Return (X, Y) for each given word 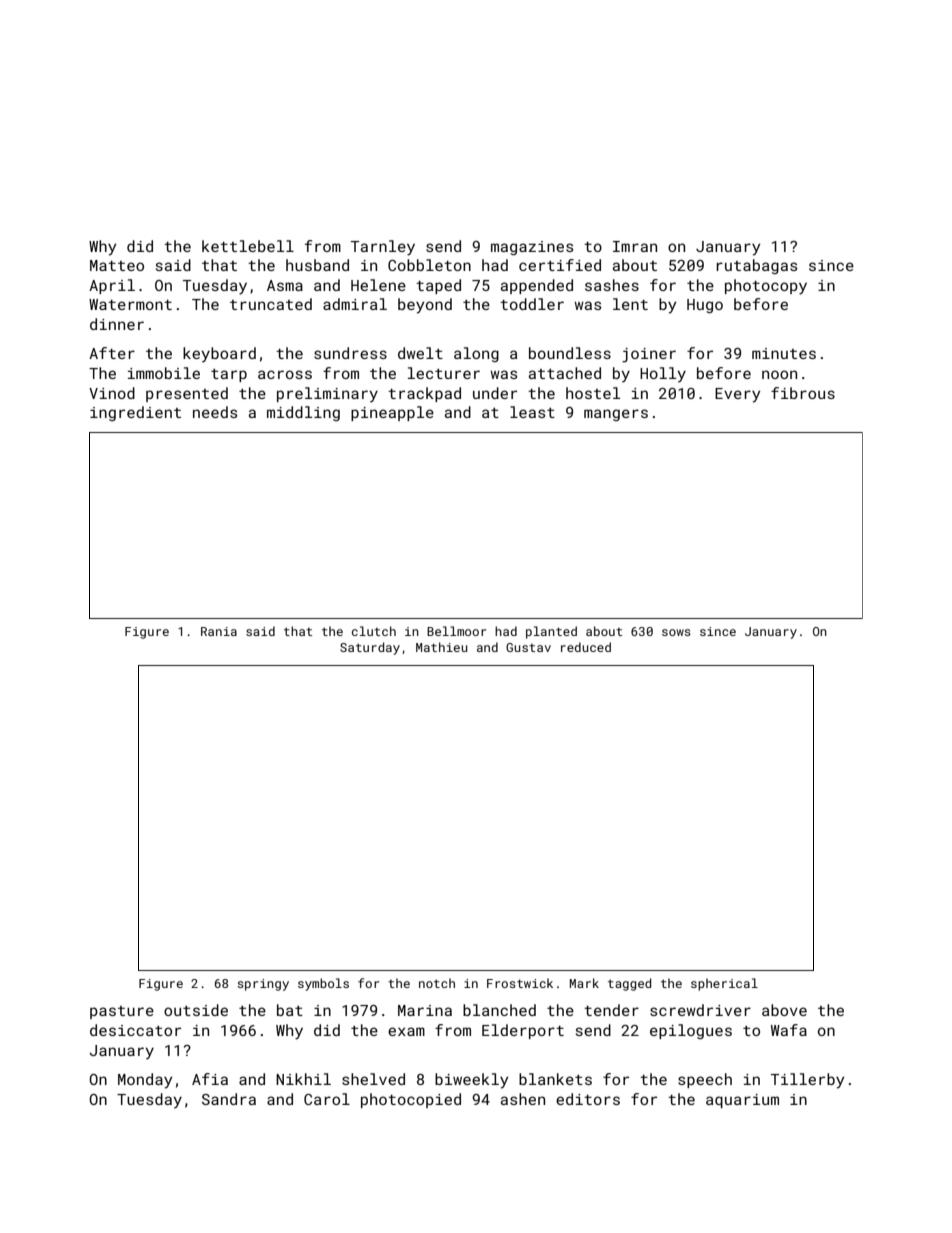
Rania (219, 631)
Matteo (117, 265)
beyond (425, 306)
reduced (586, 647)
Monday (145, 1081)
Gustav (528, 647)
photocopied (411, 1100)
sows (676, 632)
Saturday (370, 648)
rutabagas (756, 266)
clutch (374, 631)
